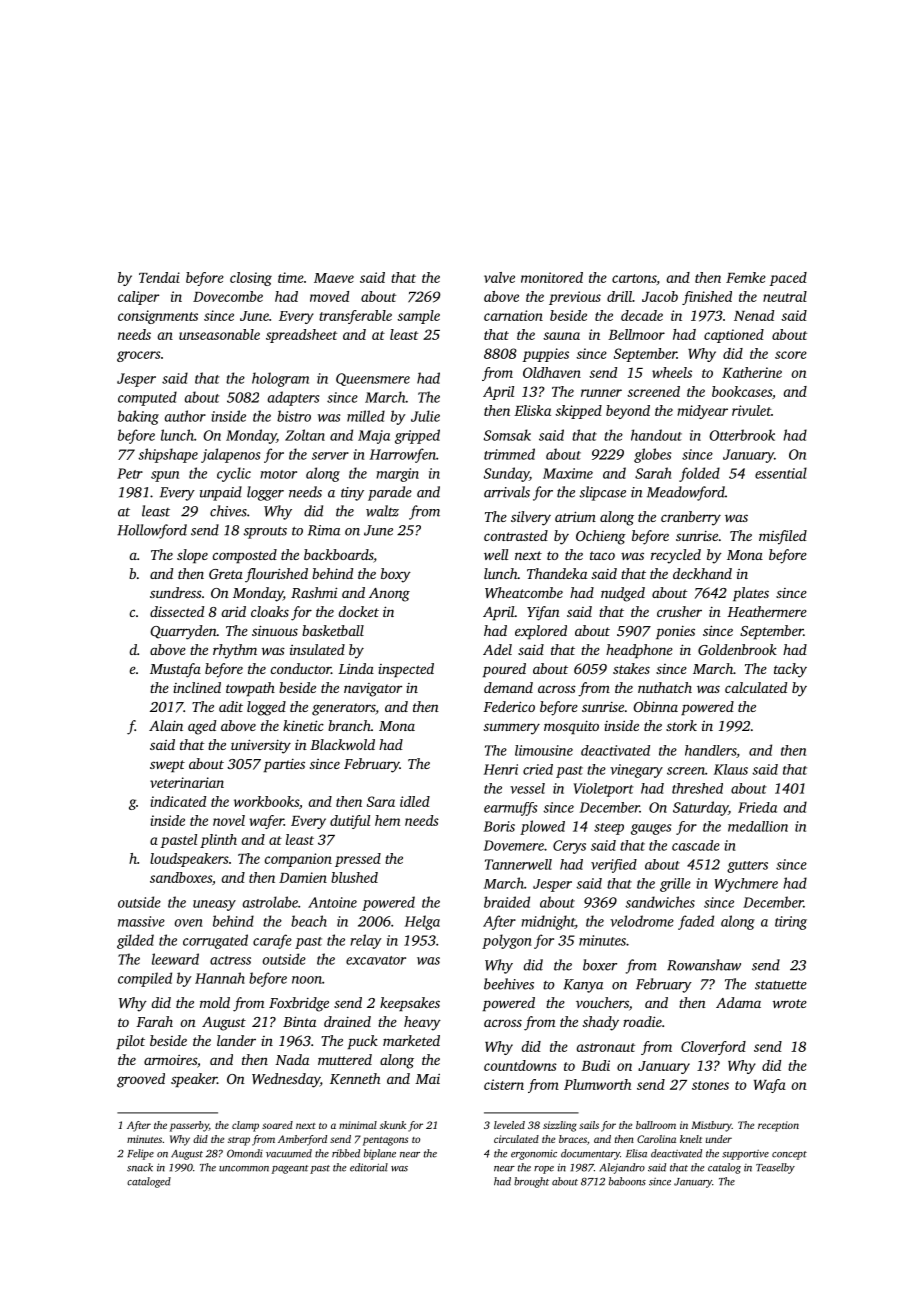  What do you see at coordinates (527, 788) in the screenshot?
I see `vessel` at bounding box center [527, 788].
